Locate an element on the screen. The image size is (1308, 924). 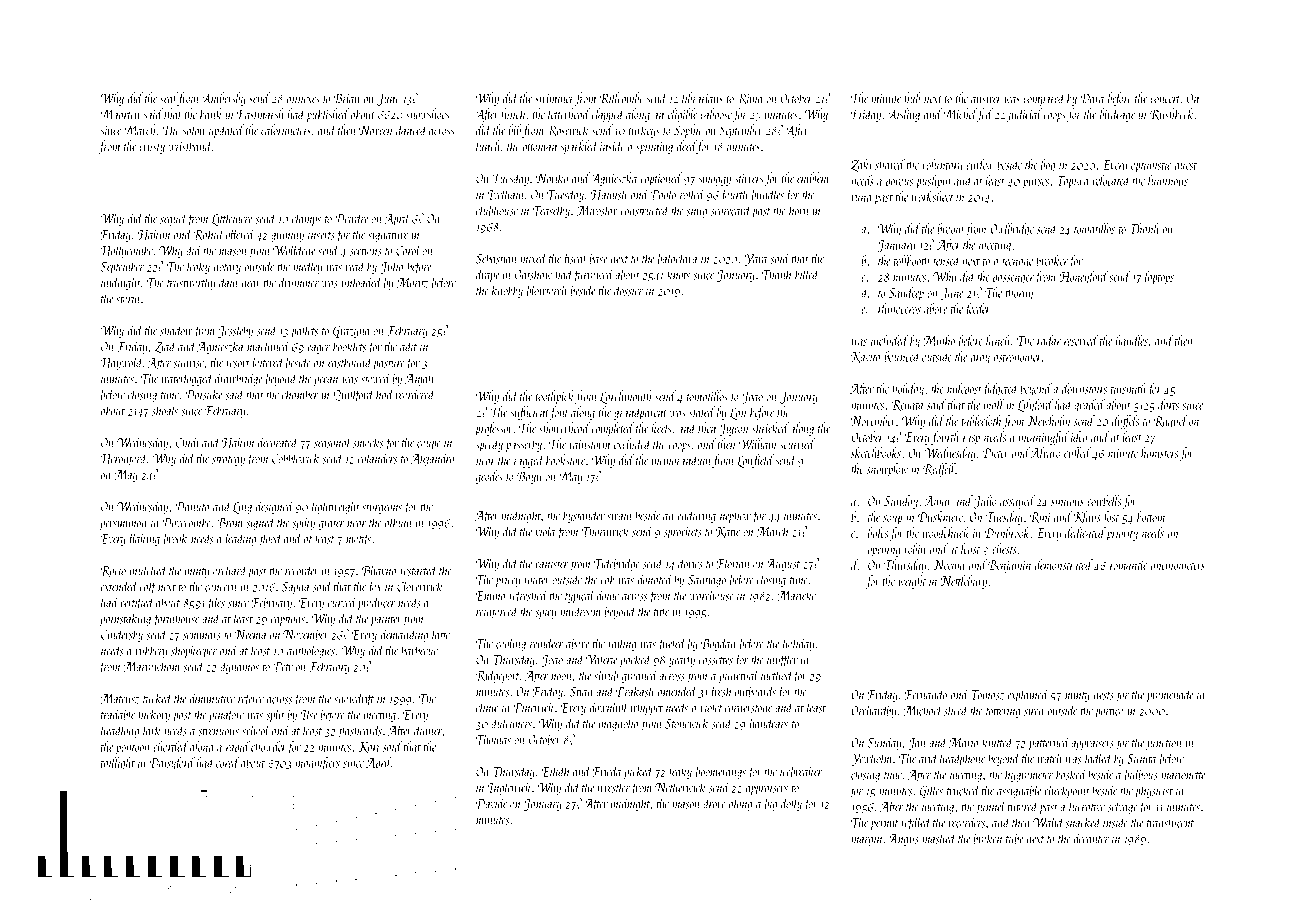
hamsters is located at coordinates (1159, 452).
